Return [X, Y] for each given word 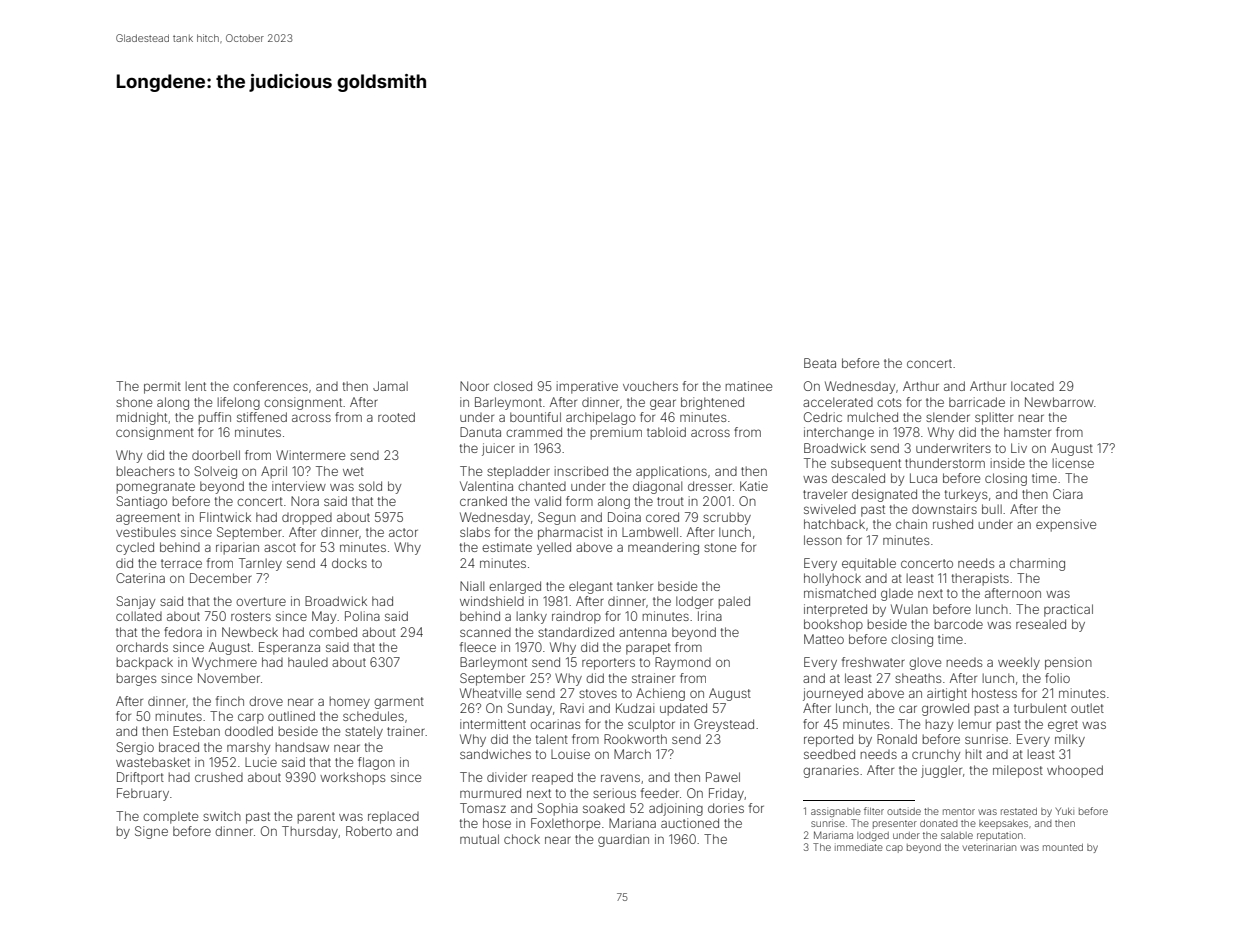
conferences [270, 386]
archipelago [601, 418]
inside [1008, 463]
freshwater [873, 662]
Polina [362, 616]
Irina [710, 616]
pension [1068, 663]
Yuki [1065, 811]
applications [671, 472]
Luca [923, 478]
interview [299, 486]
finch [230, 701]
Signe [151, 832]
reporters [608, 664]
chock [522, 839]
